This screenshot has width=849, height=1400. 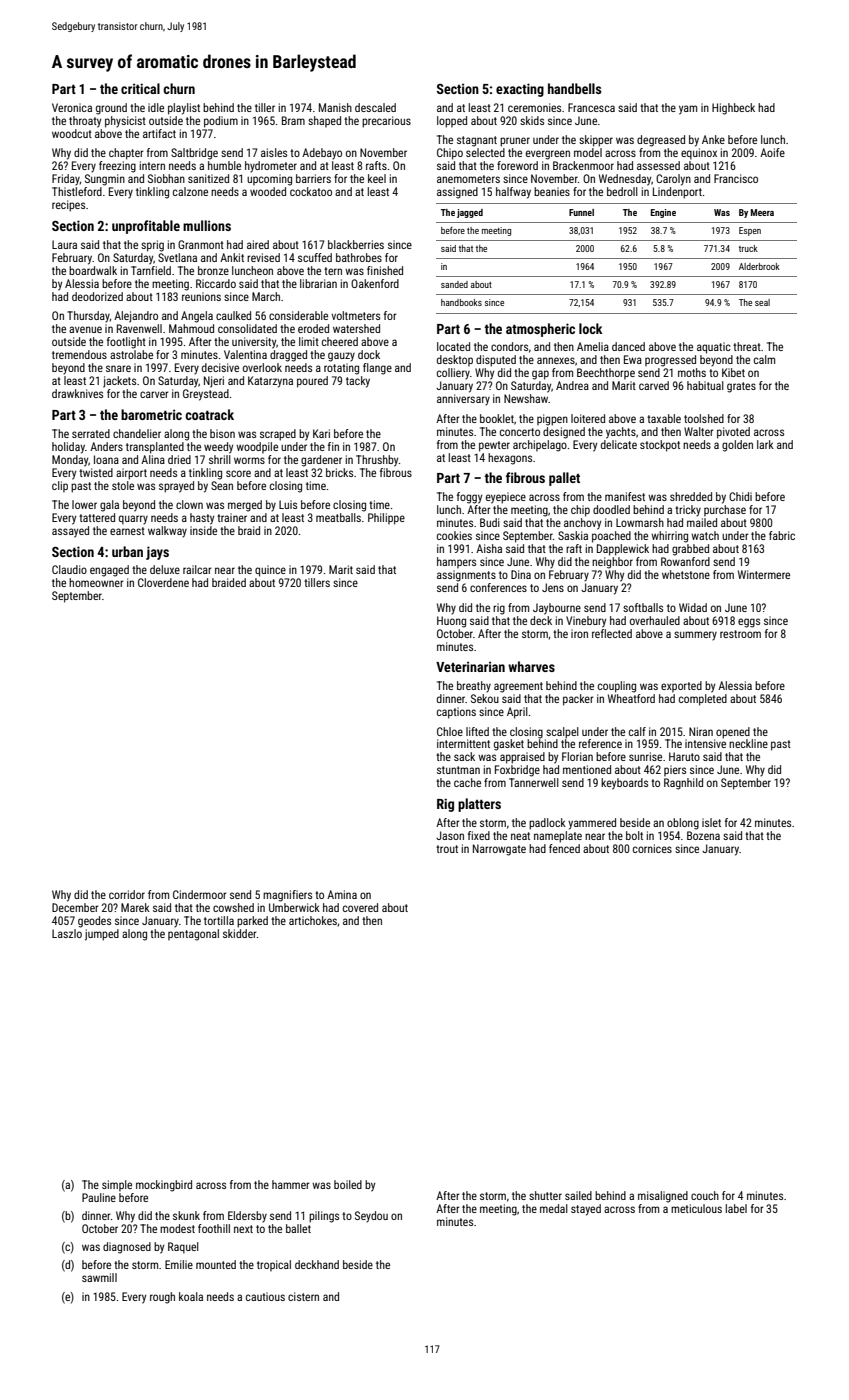 I want to click on sawmill, so click(x=99, y=1277).
